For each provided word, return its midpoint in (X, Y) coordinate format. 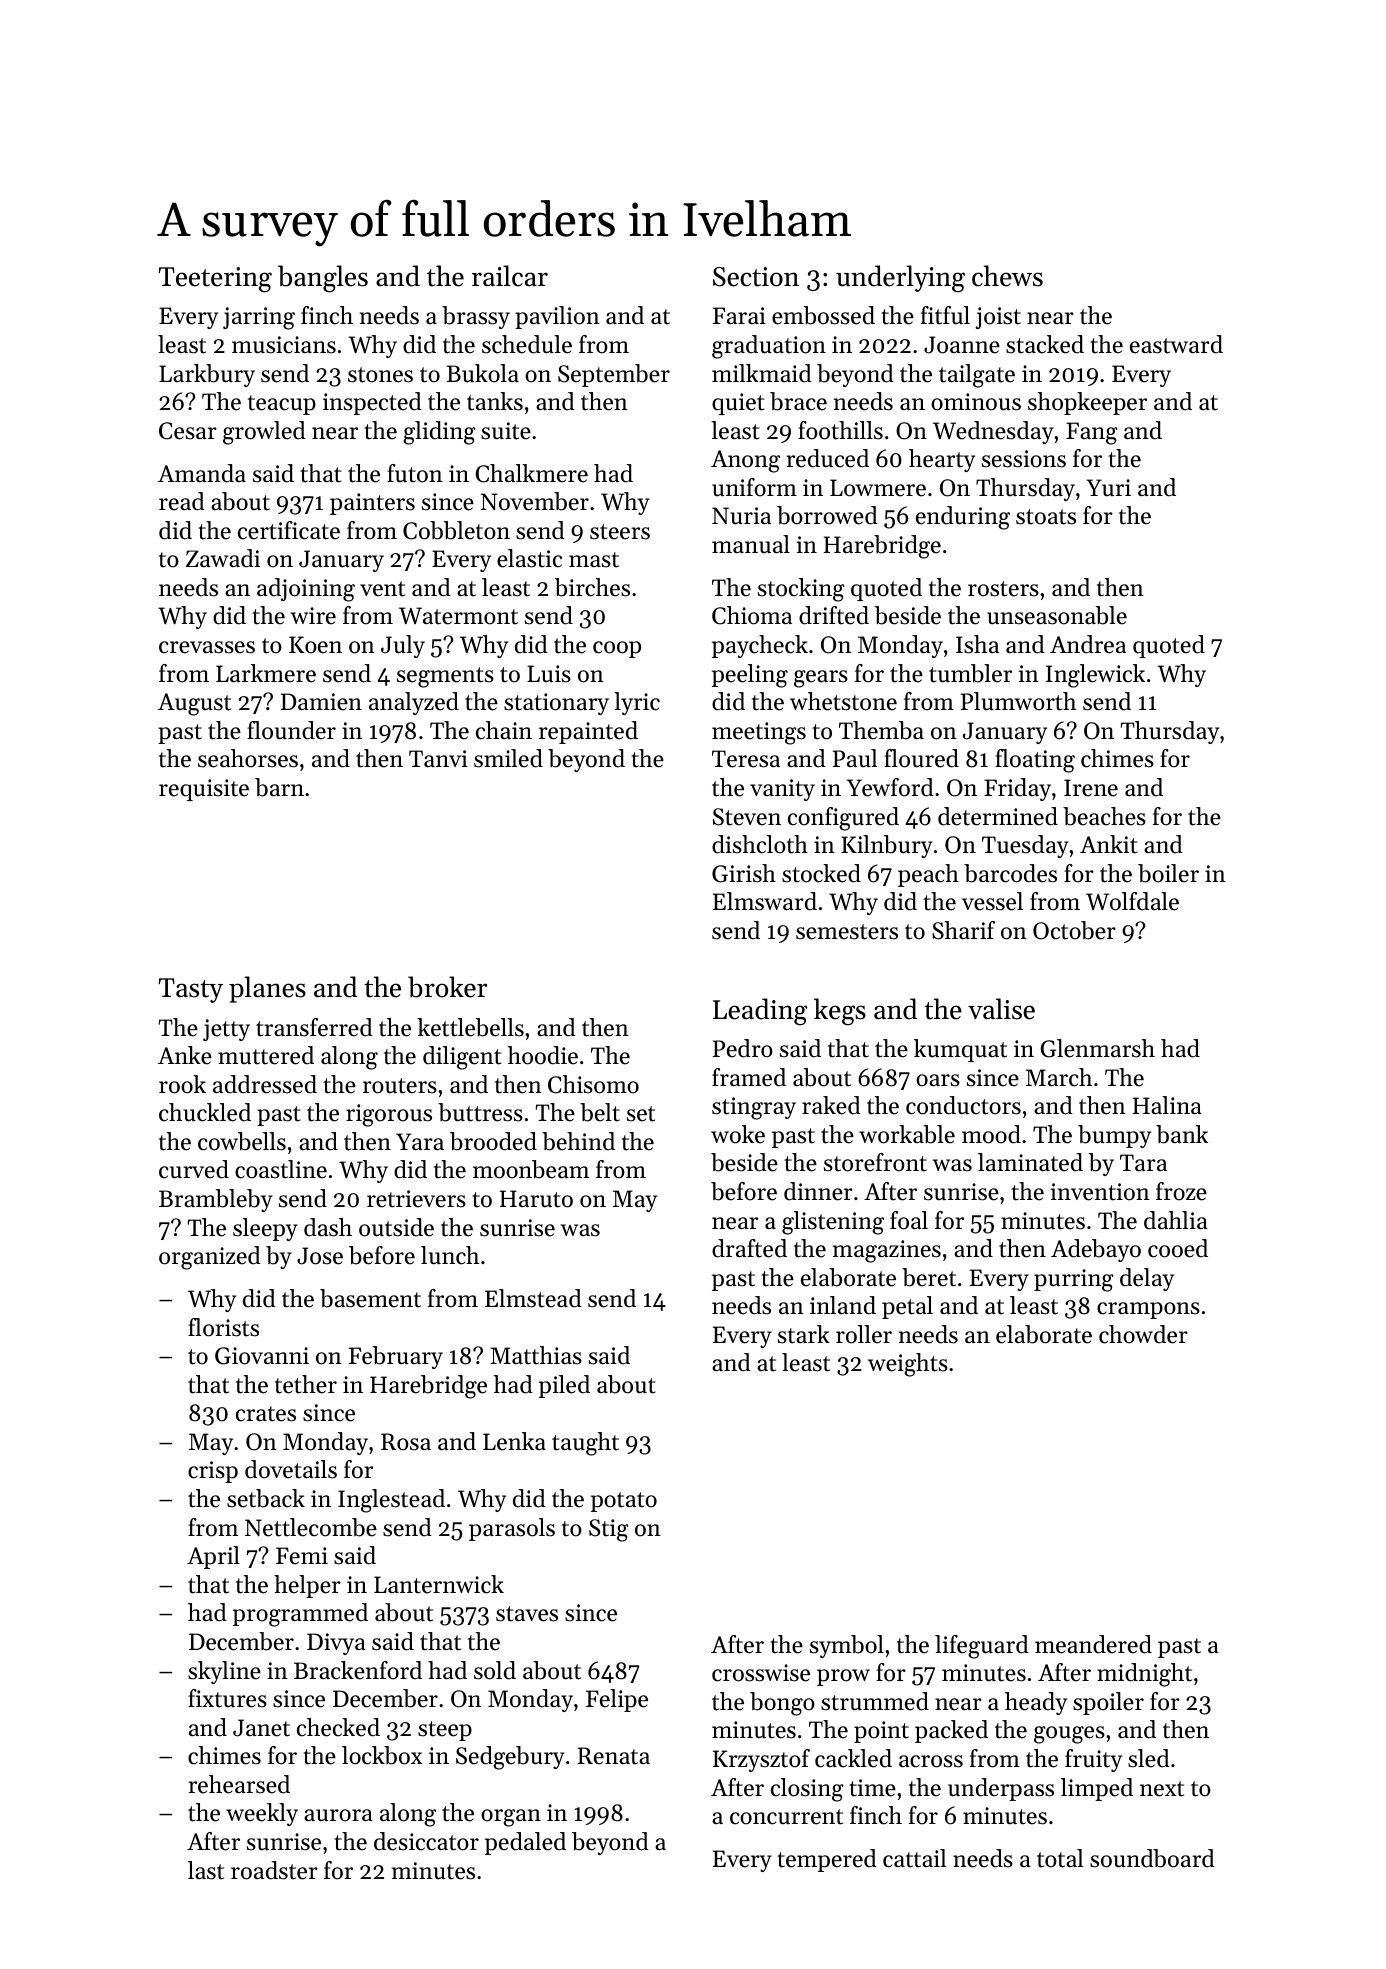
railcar (510, 276)
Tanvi (438, 758)
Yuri (1108, 488)
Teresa (746, 759)
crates (266, 1414)
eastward (1176, 344)
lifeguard (982, 1647)
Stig (609, 1530)
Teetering (215, 280)
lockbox (382, 1755)
